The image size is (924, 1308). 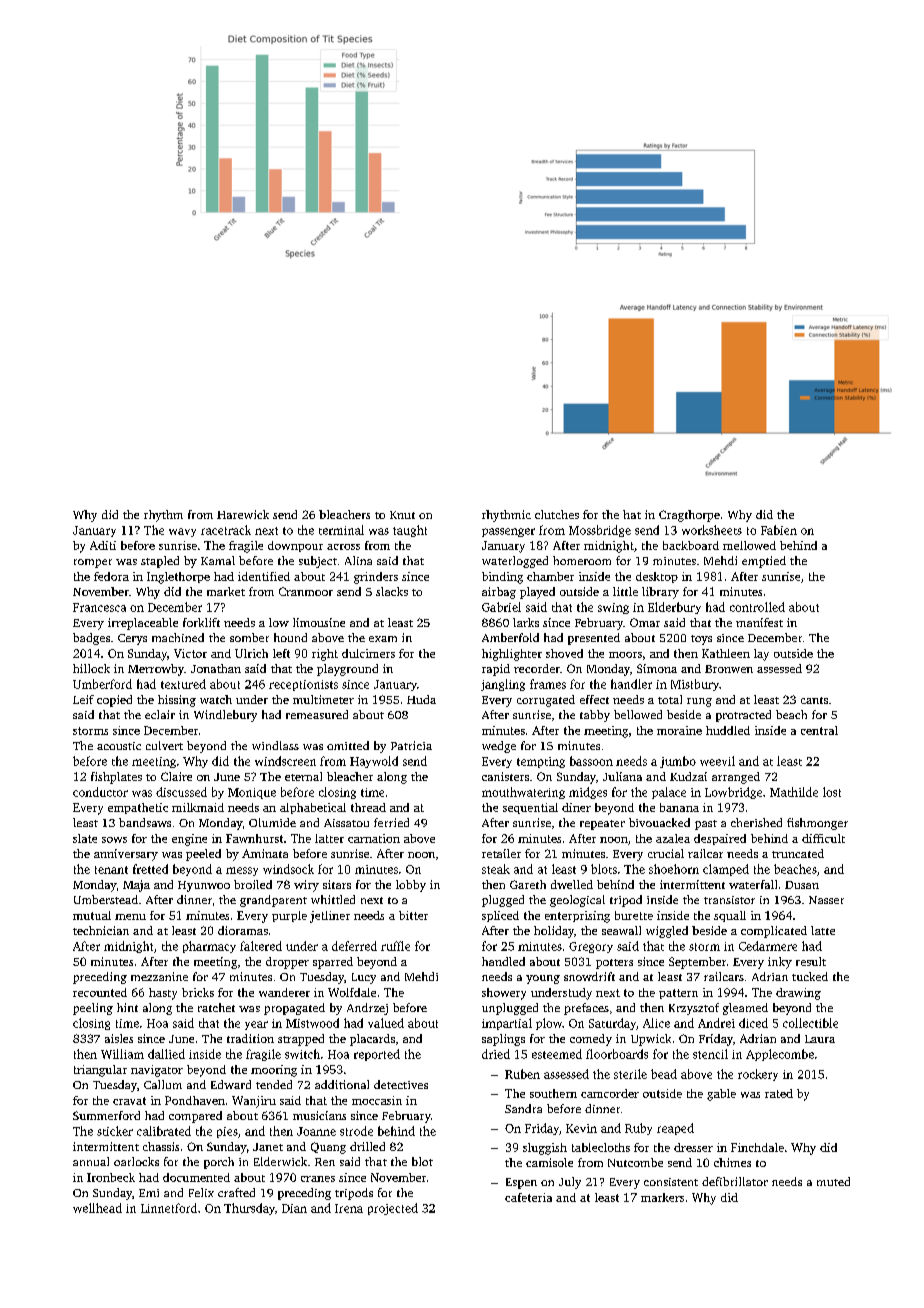 I want to click on wellhead, so click(x=97, y=1208).
